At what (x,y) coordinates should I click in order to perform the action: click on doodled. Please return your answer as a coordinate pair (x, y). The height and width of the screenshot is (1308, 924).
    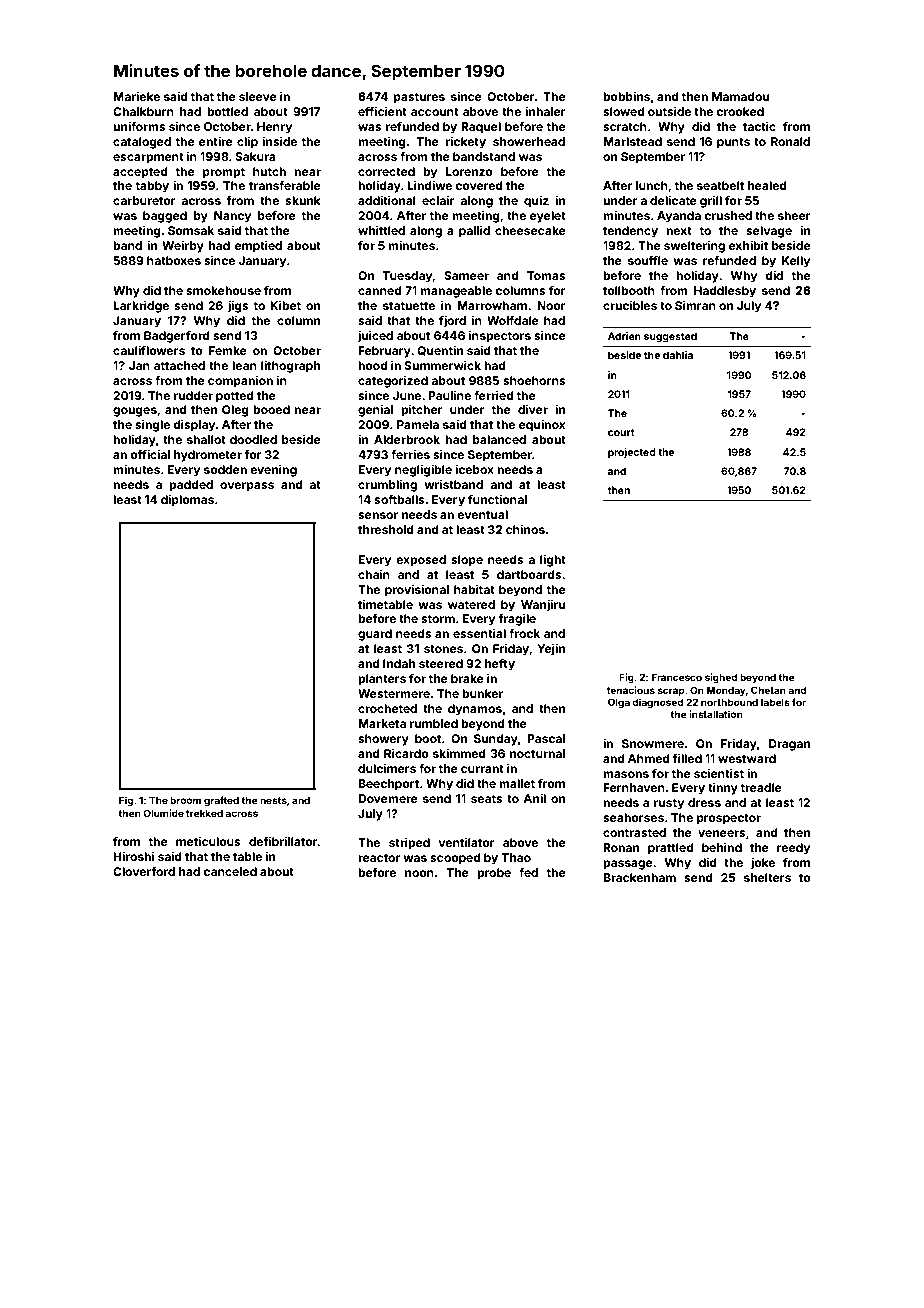
    Looking at the image, I should click on (253, 439).
